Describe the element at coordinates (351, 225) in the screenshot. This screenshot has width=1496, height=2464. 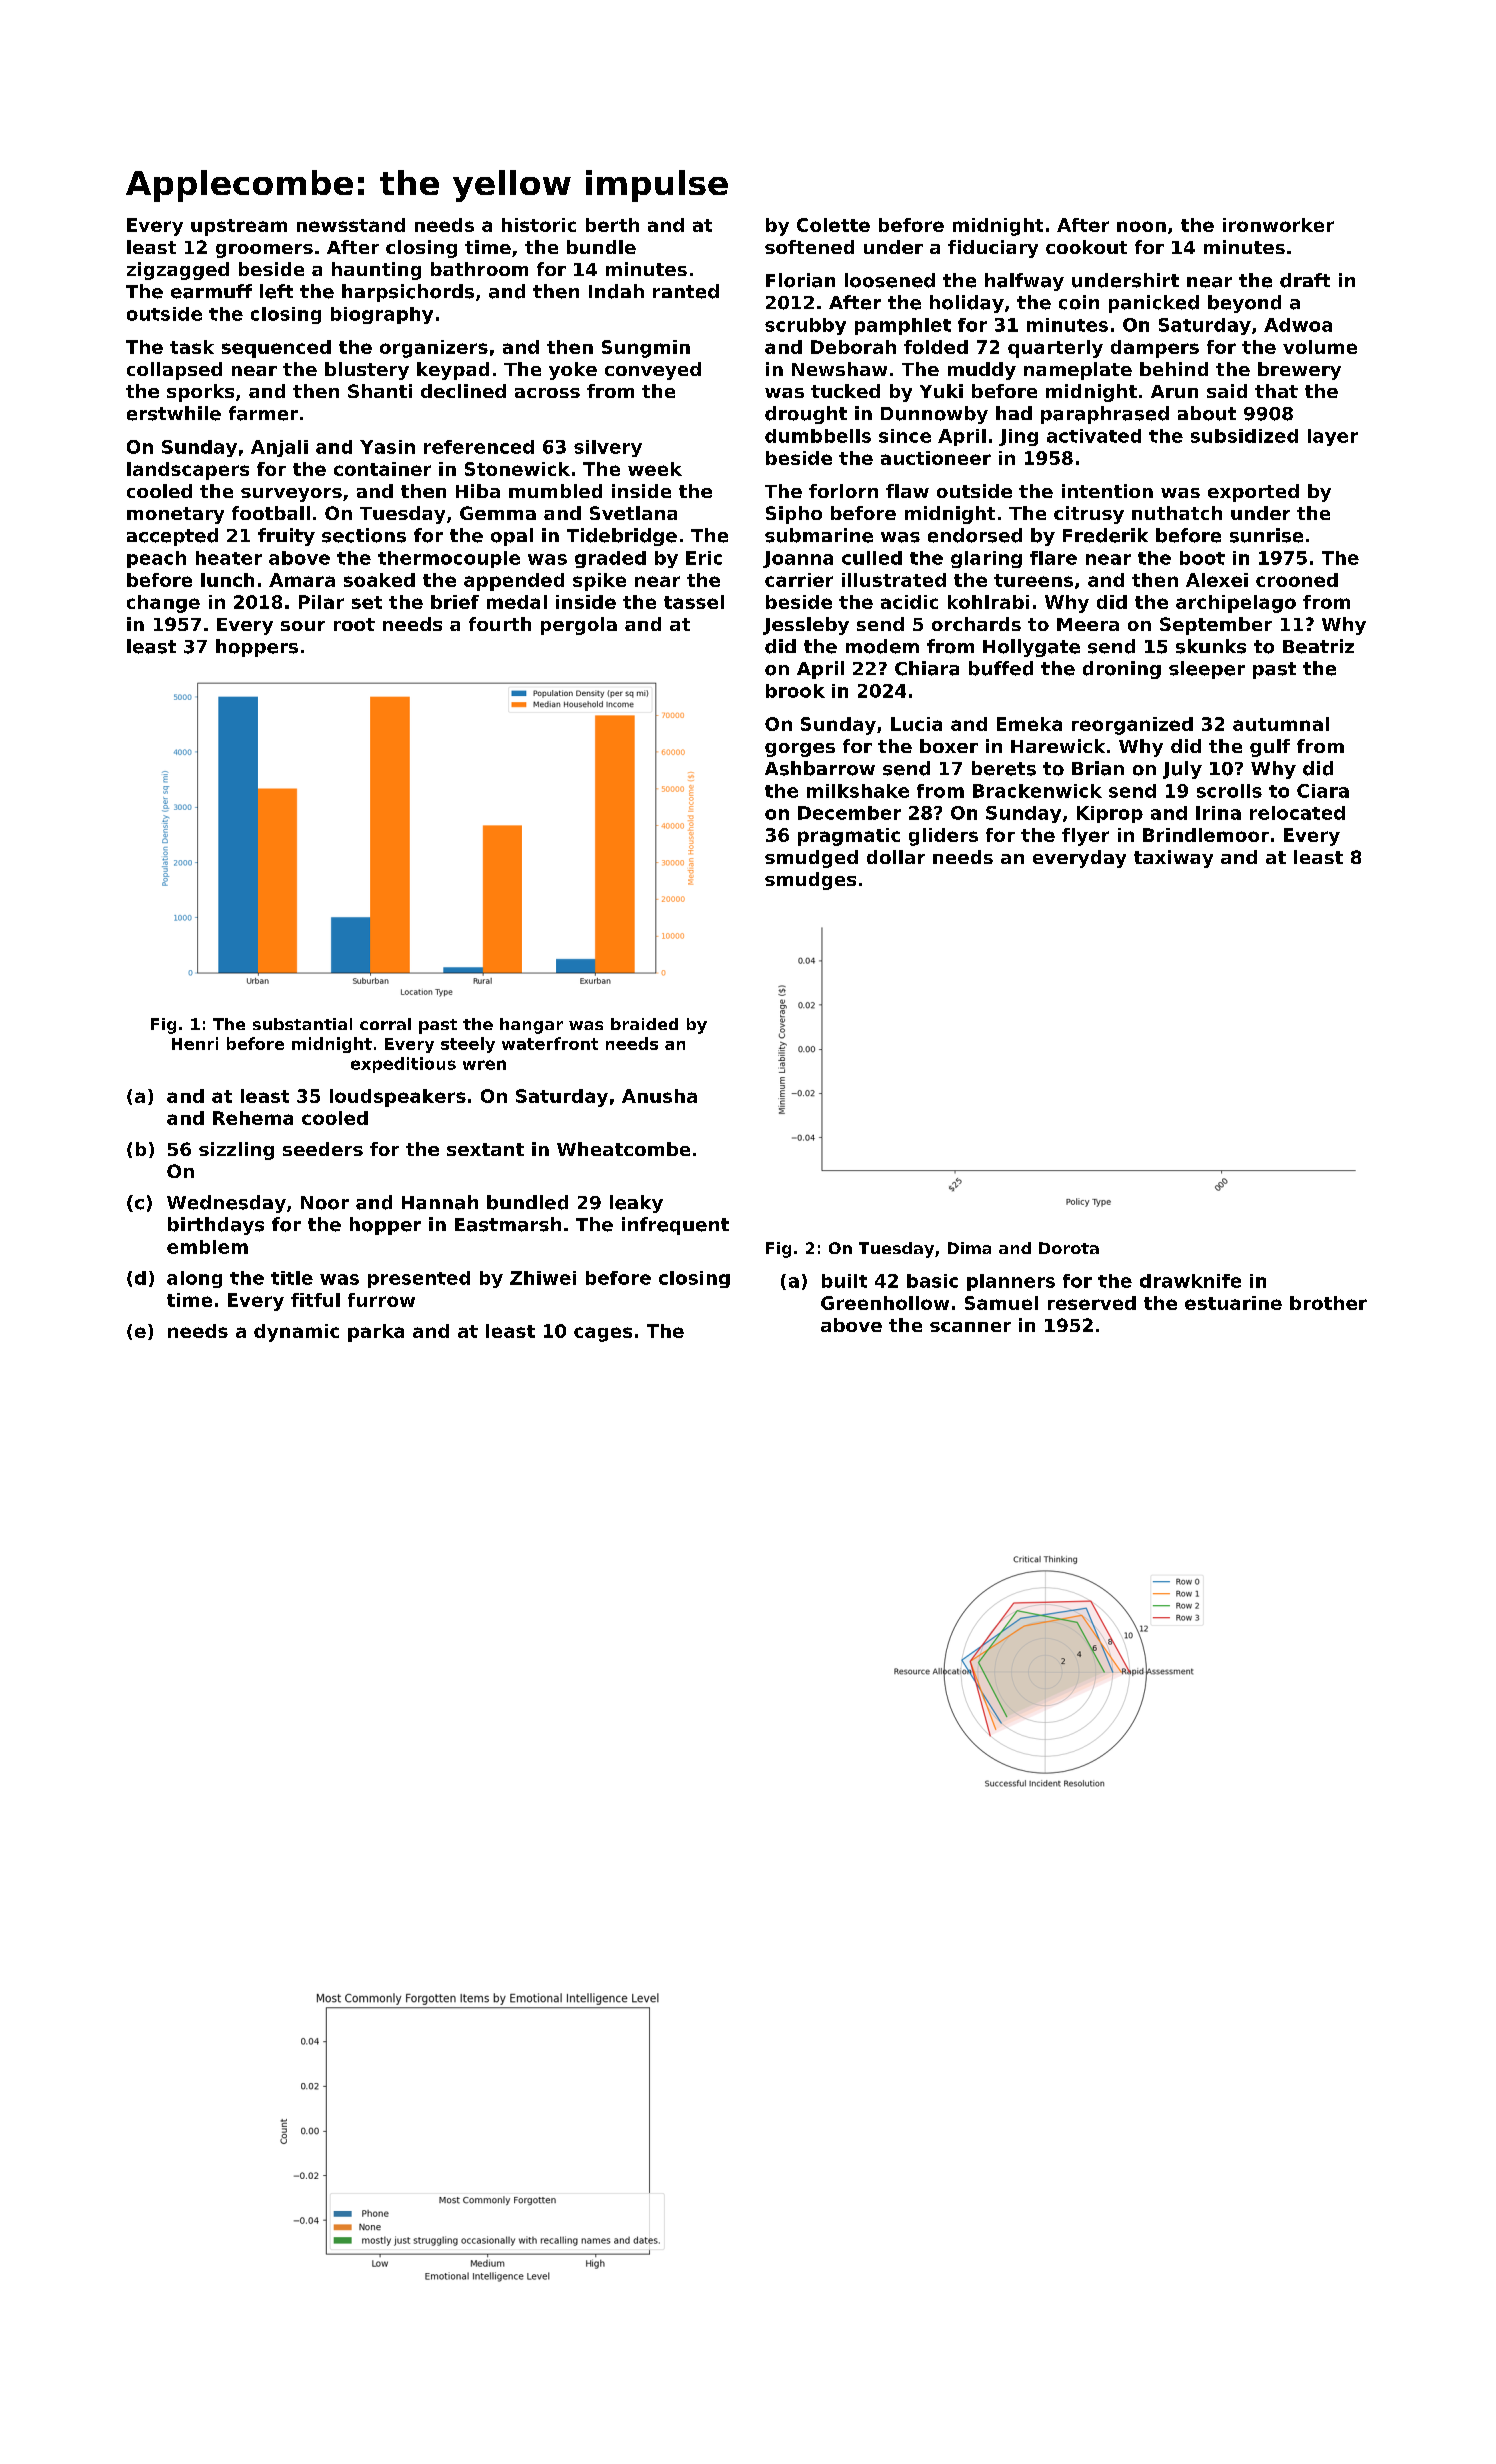
I see `newsstand` at that location.
